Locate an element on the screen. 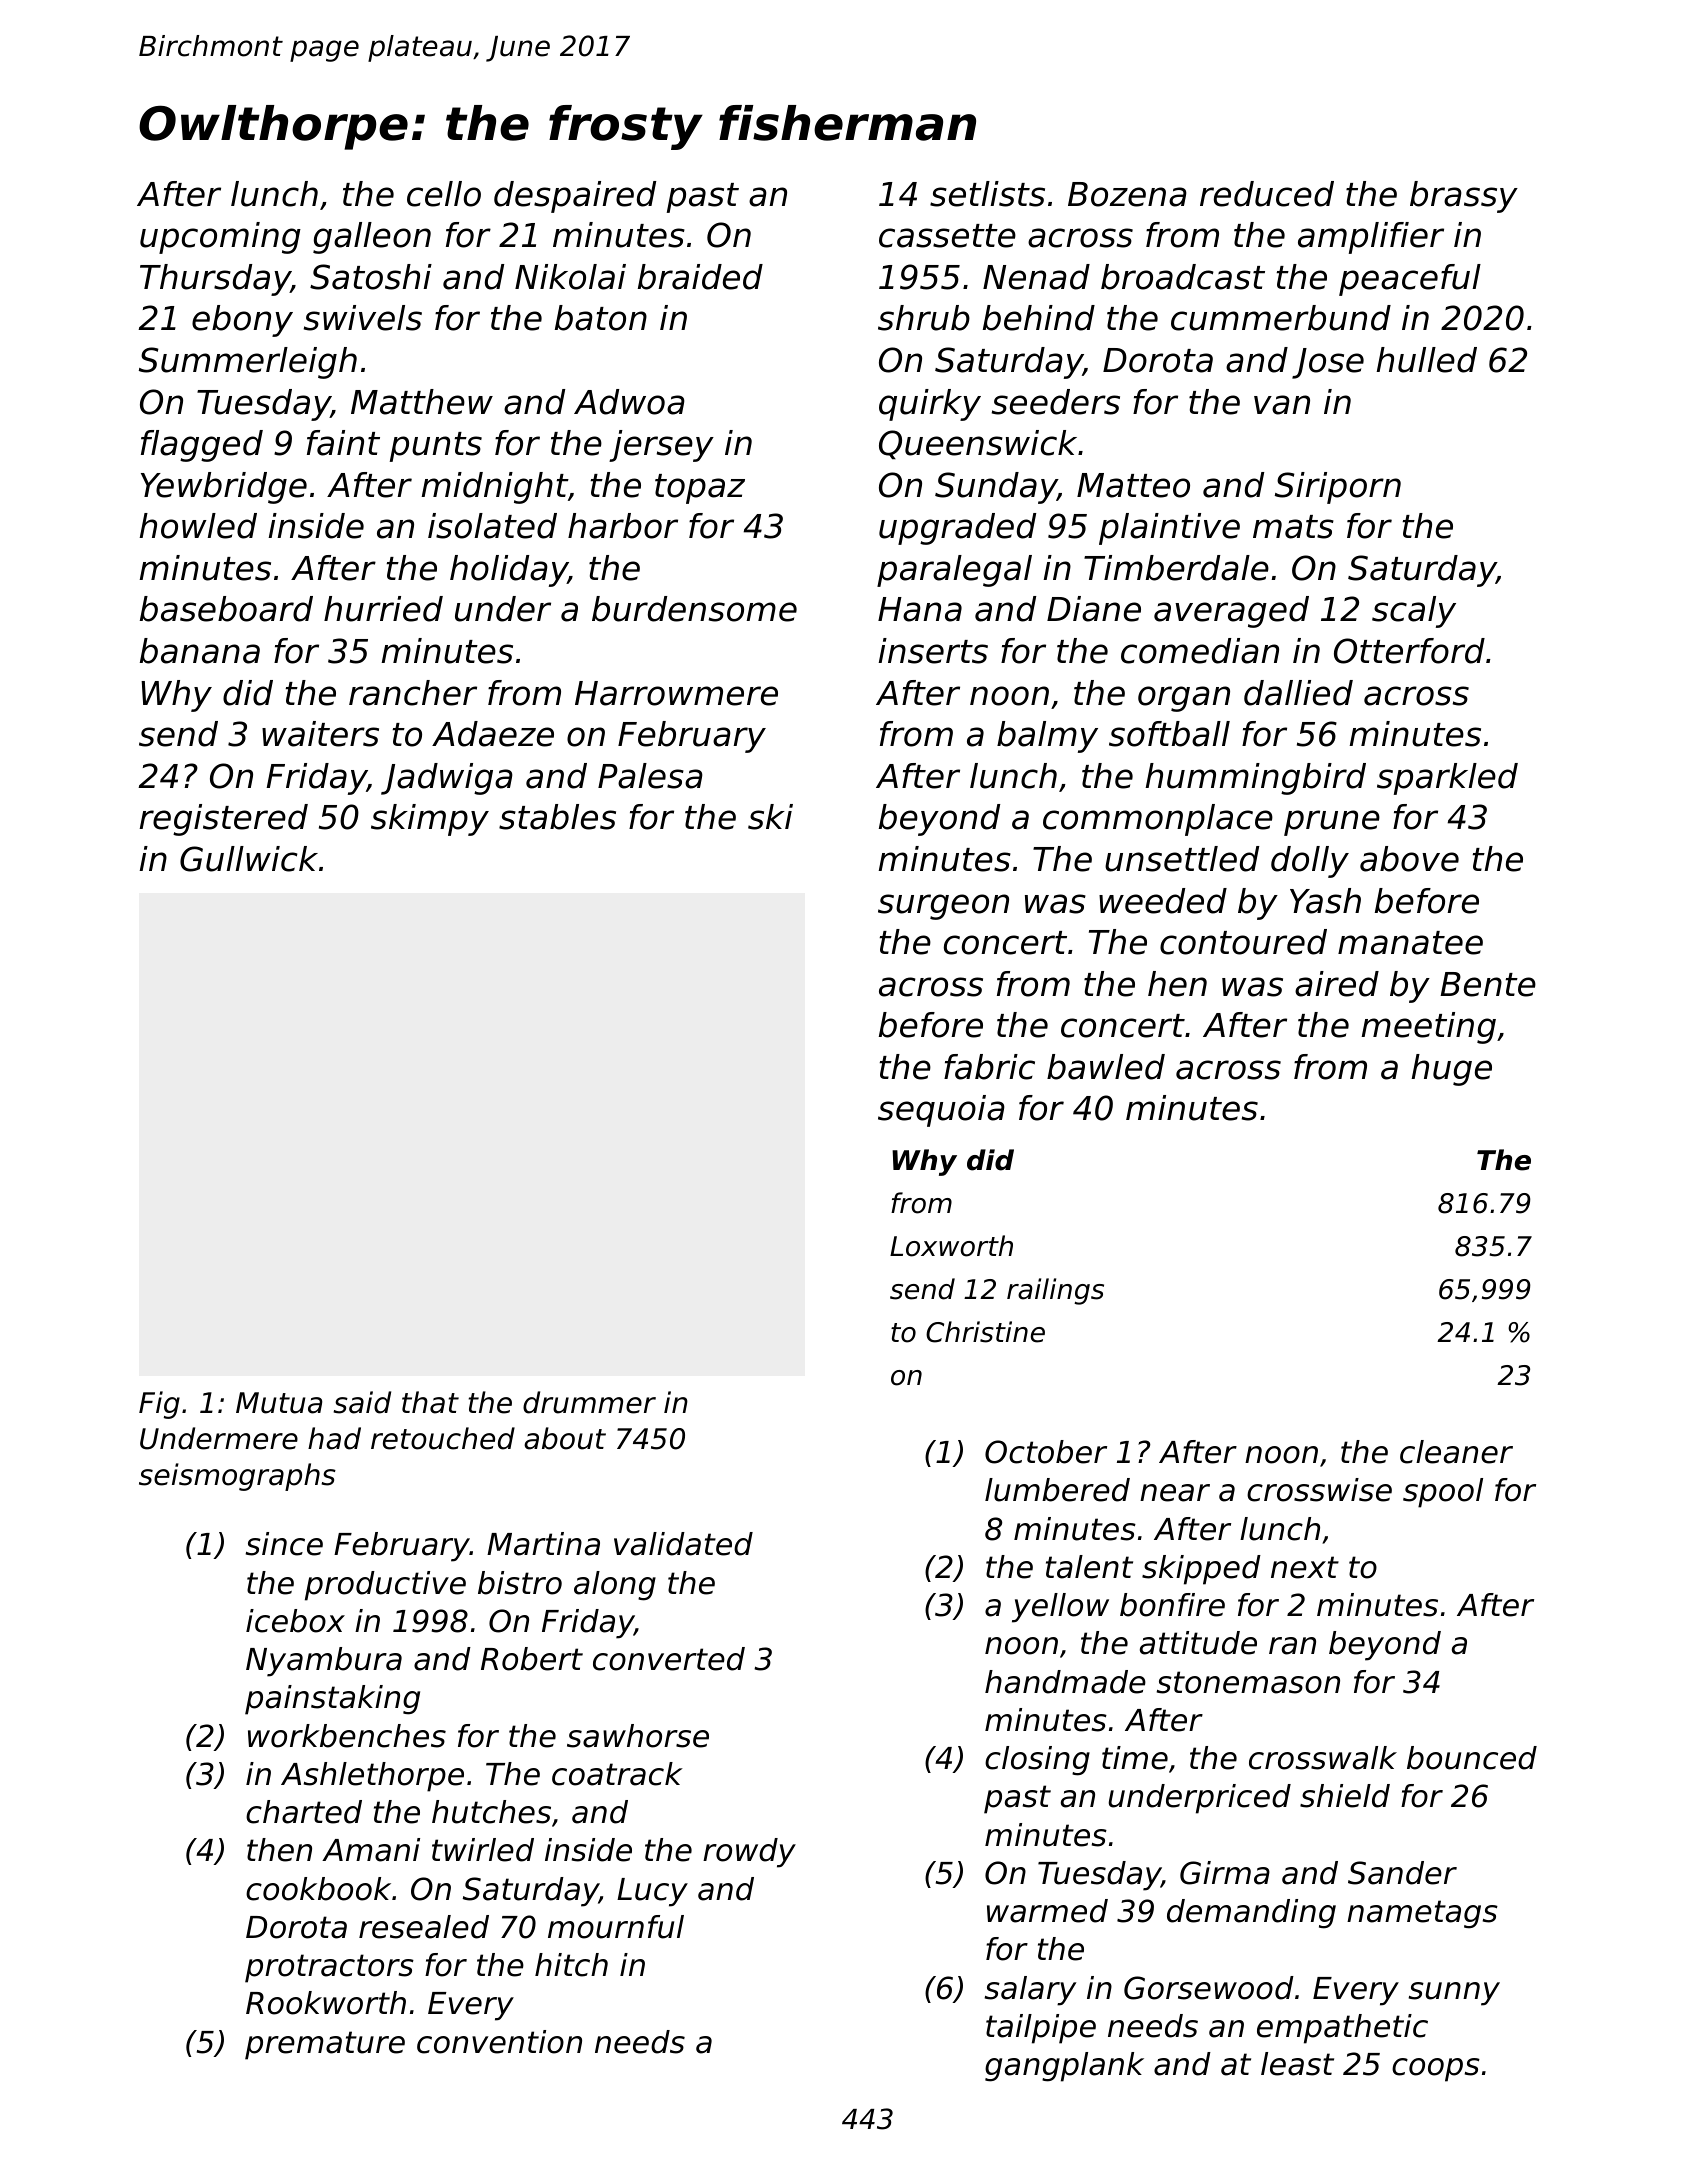  reduced is located at coordinates (1267, 194).
